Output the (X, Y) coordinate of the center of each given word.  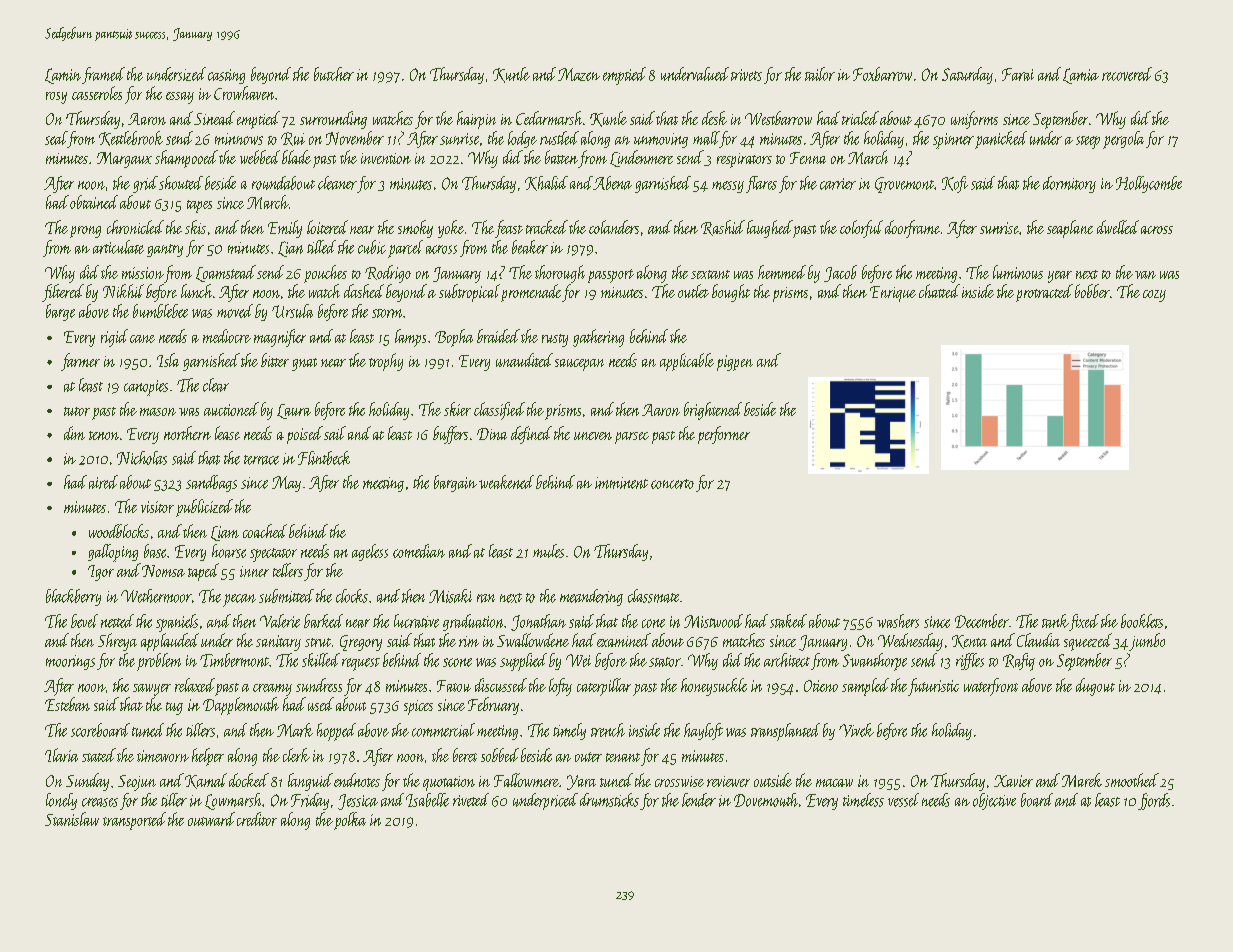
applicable (687, 362)
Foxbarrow (882, 74)
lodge (522, 139)
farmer (80, 362)
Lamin (63, 76)
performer (724, 435)
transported (134, 821)
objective (994, 801)
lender (699, 800)
